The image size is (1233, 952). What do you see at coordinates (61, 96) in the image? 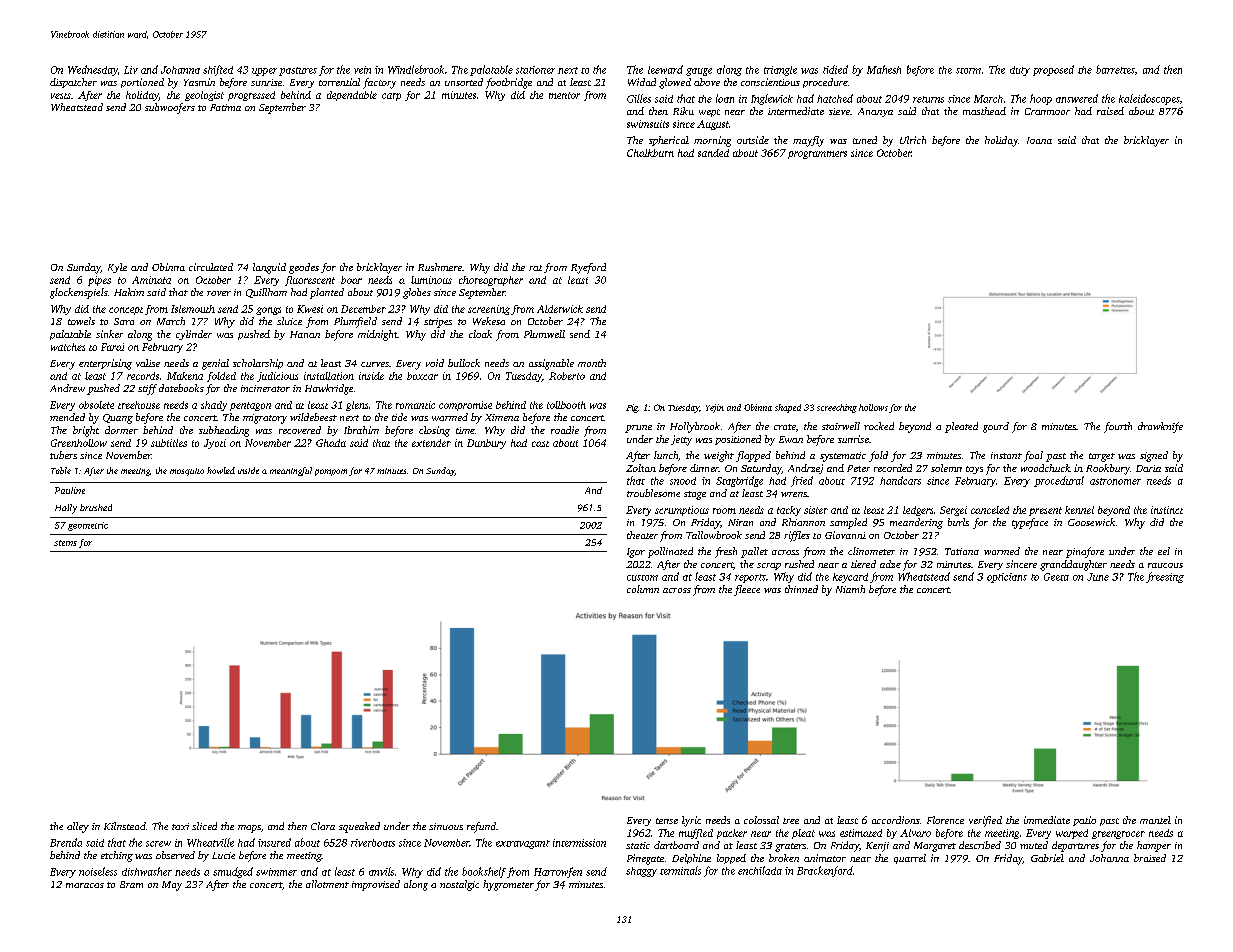
I see `vests` at bounding box center [61, 96].
